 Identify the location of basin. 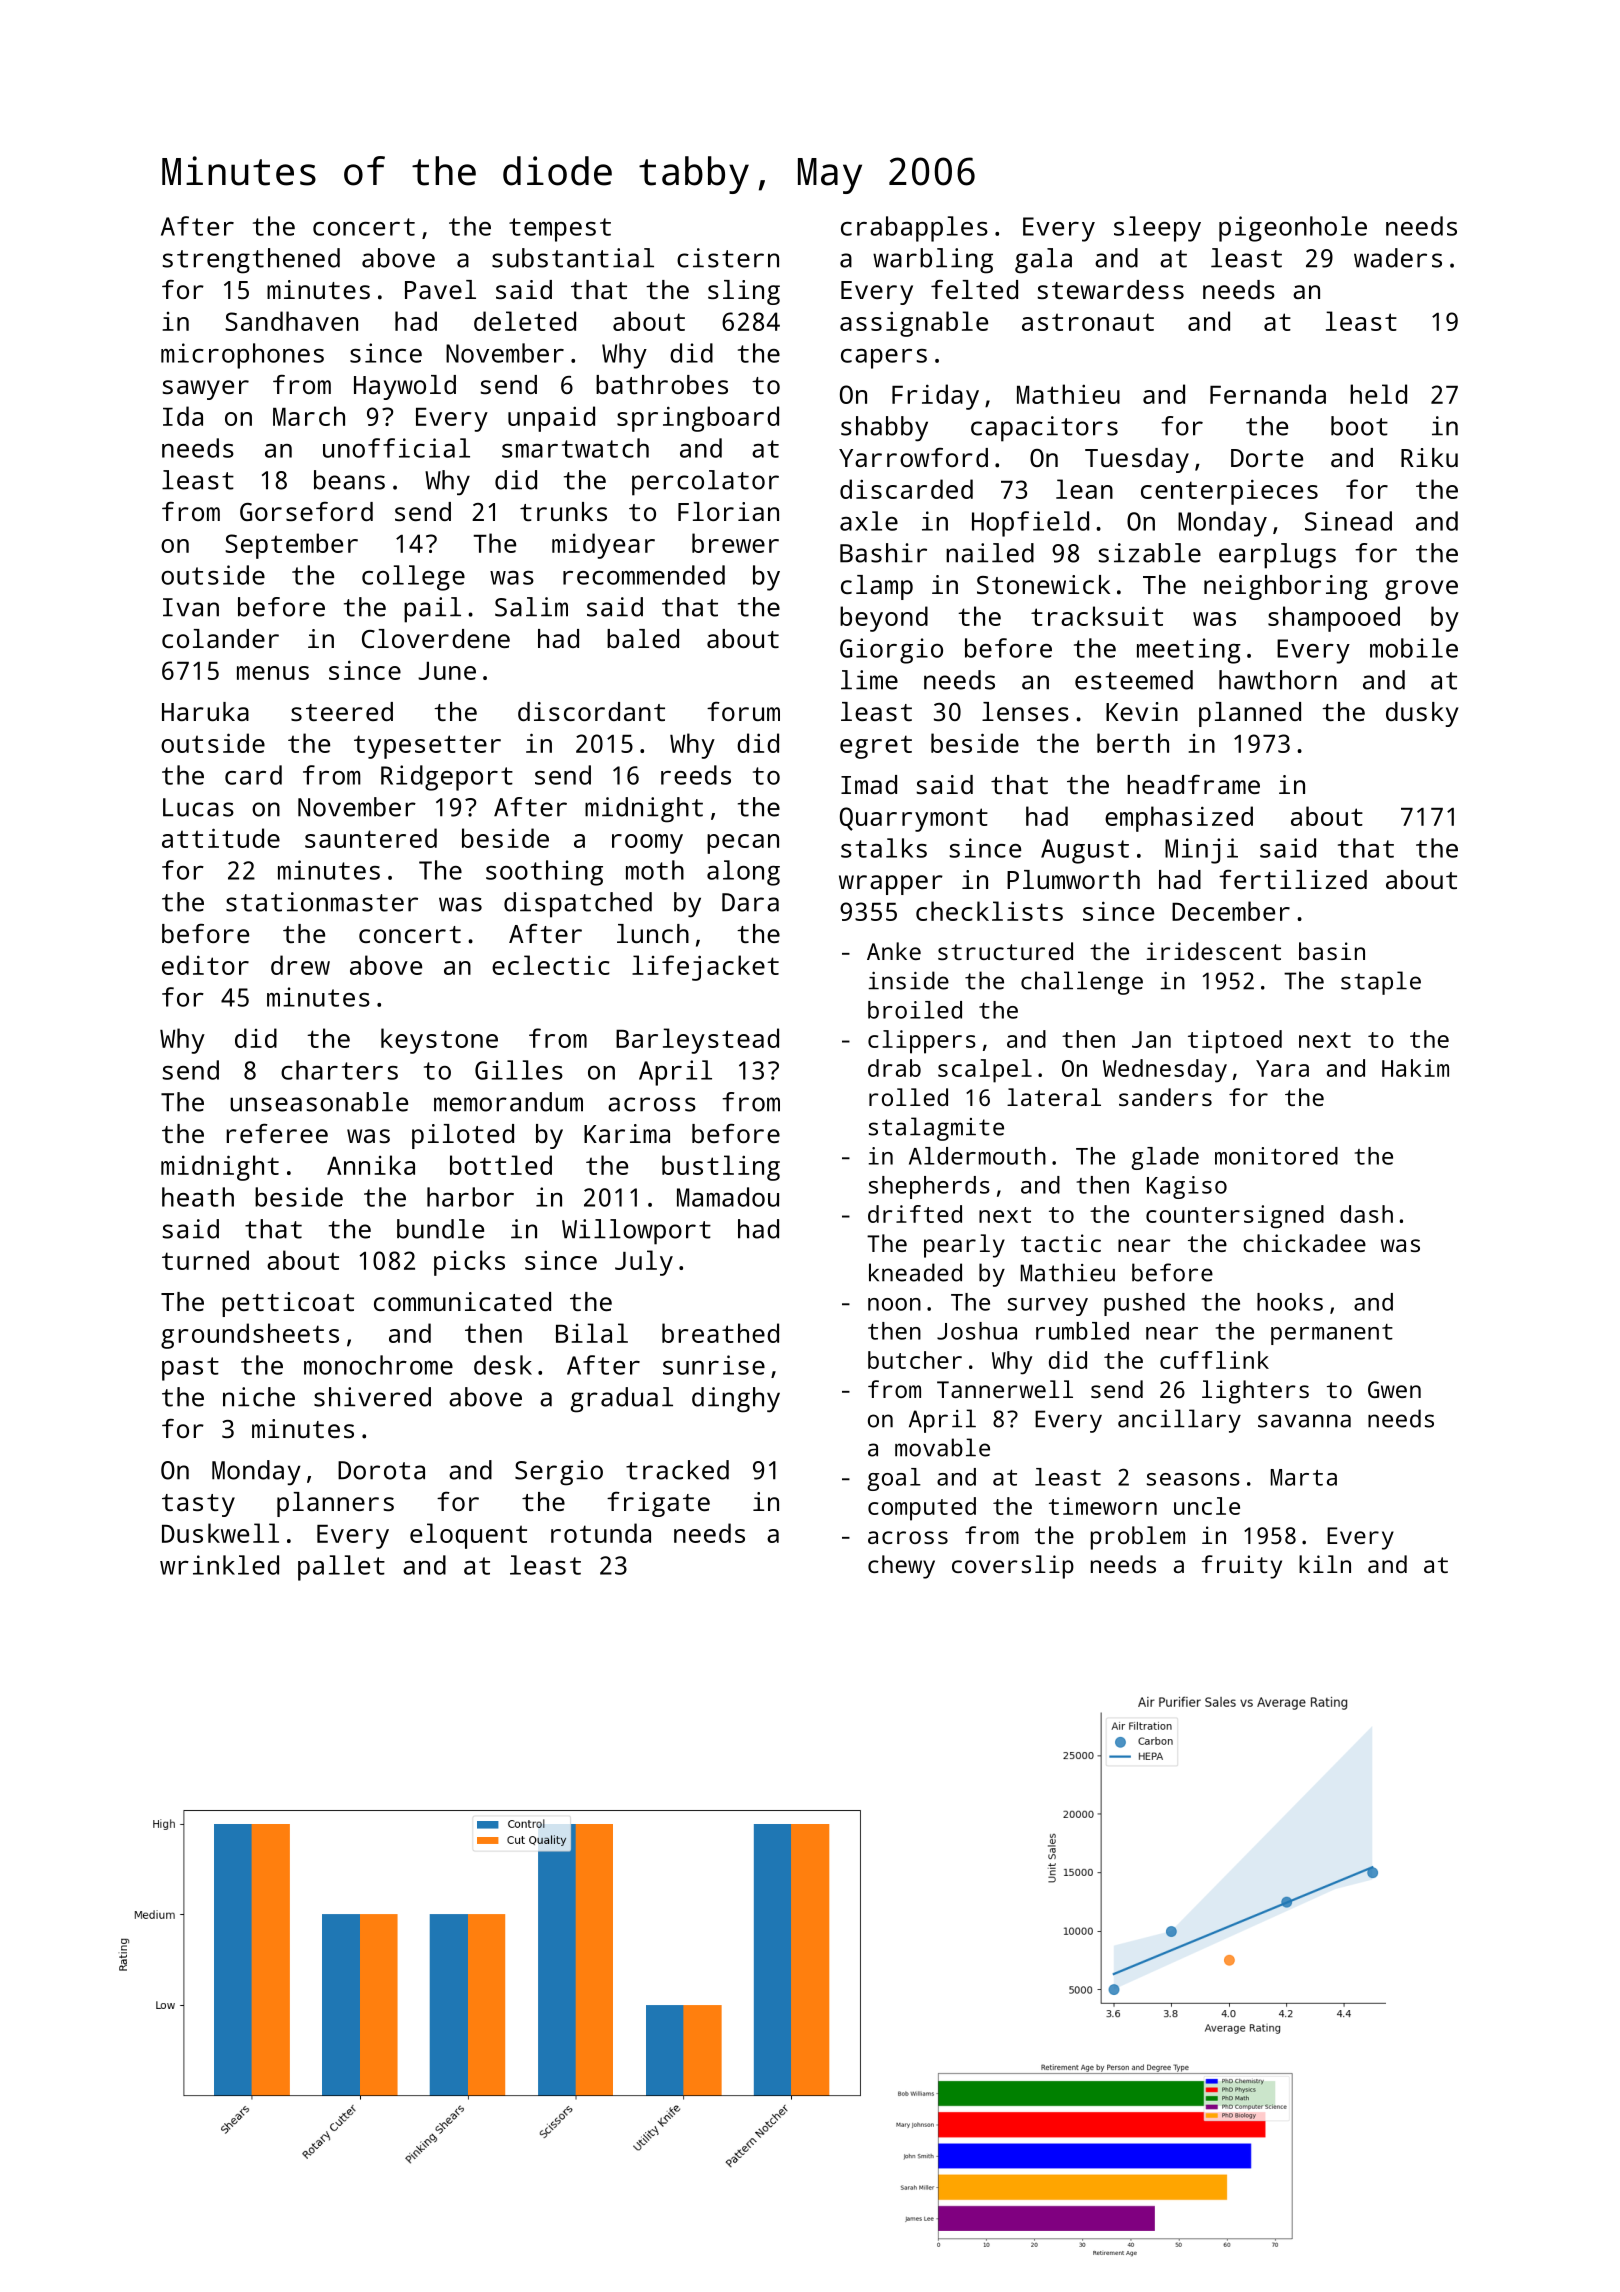
(1332, 951).
